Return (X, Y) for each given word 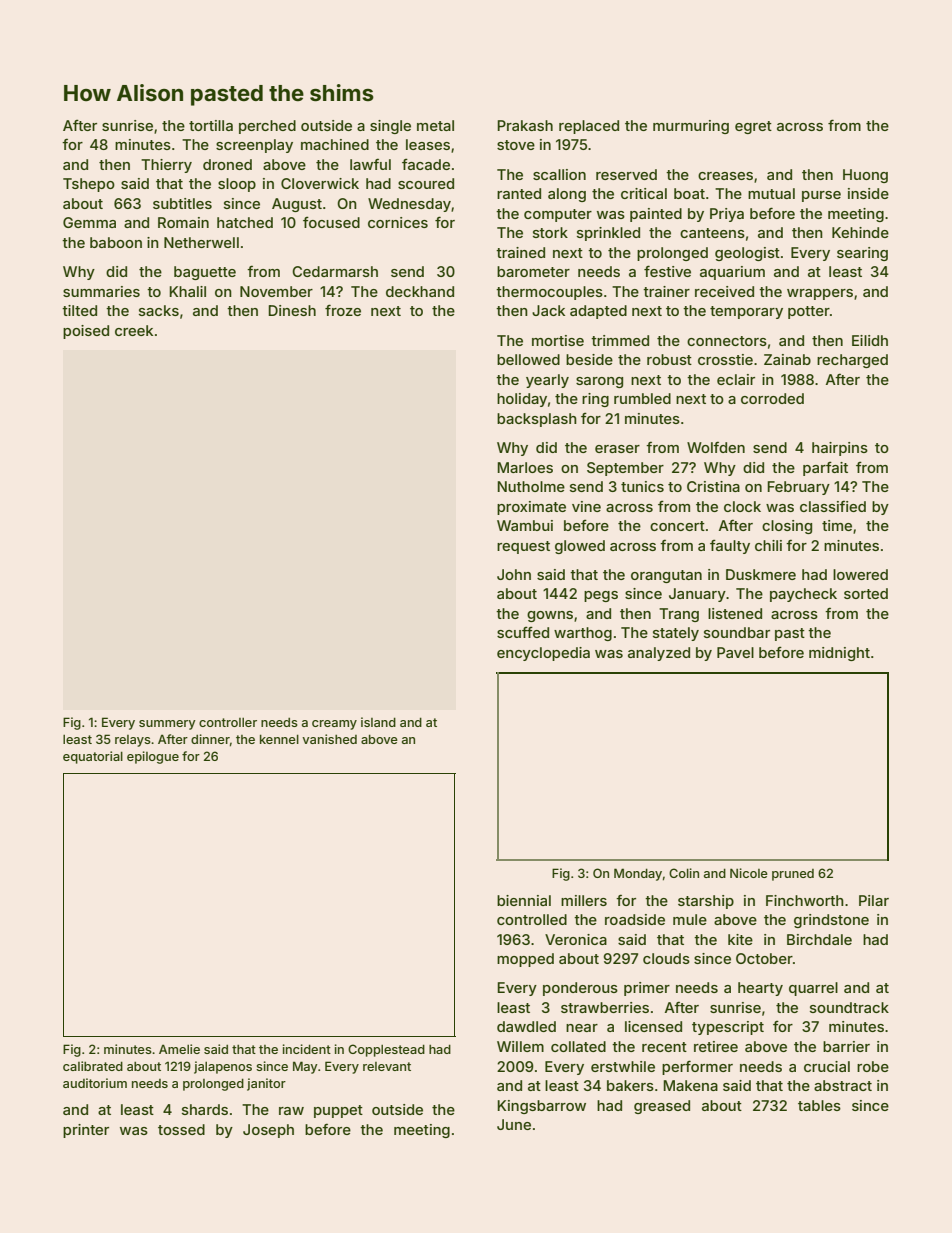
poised (86, 332)
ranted (519, 193)
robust (669, 359)
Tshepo (89, 185)
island (378, 722)
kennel (279, 739)
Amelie (179, 1049)
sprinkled (608, 234)
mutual (771, 193)
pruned (793, 875)
